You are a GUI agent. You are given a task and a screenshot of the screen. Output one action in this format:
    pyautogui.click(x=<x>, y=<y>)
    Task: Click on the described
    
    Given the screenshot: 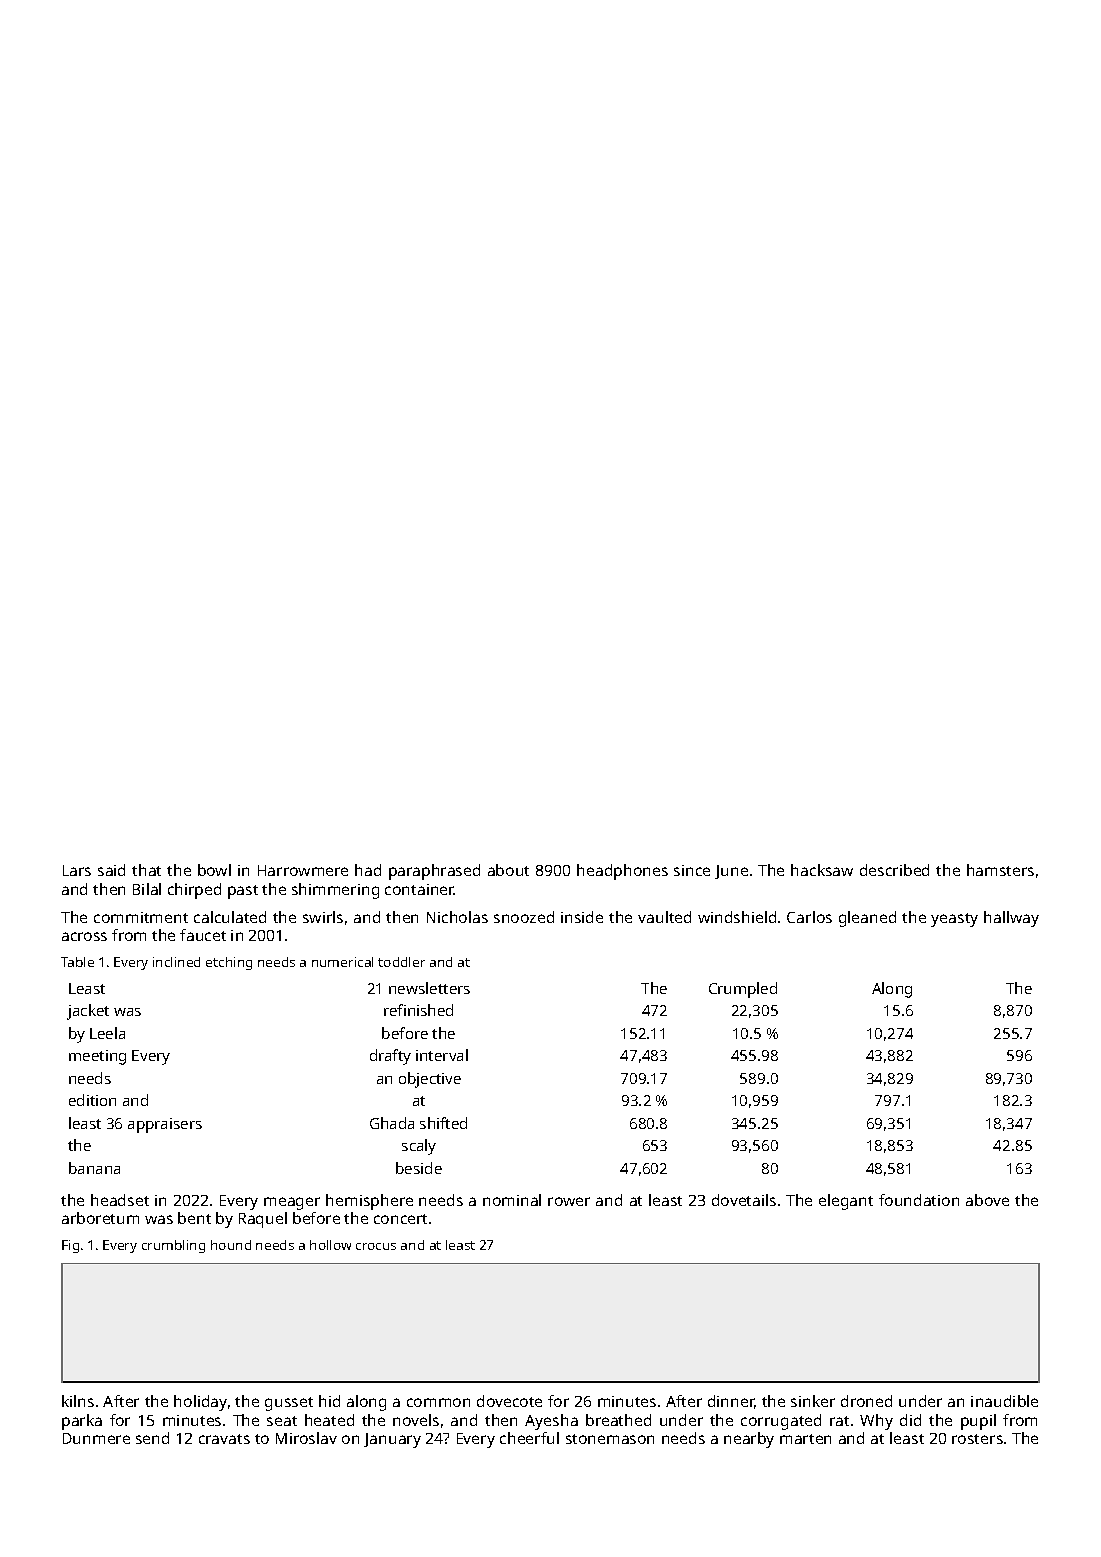 What is the action you would take?
    pyautogui.click(x=894, y=870)
